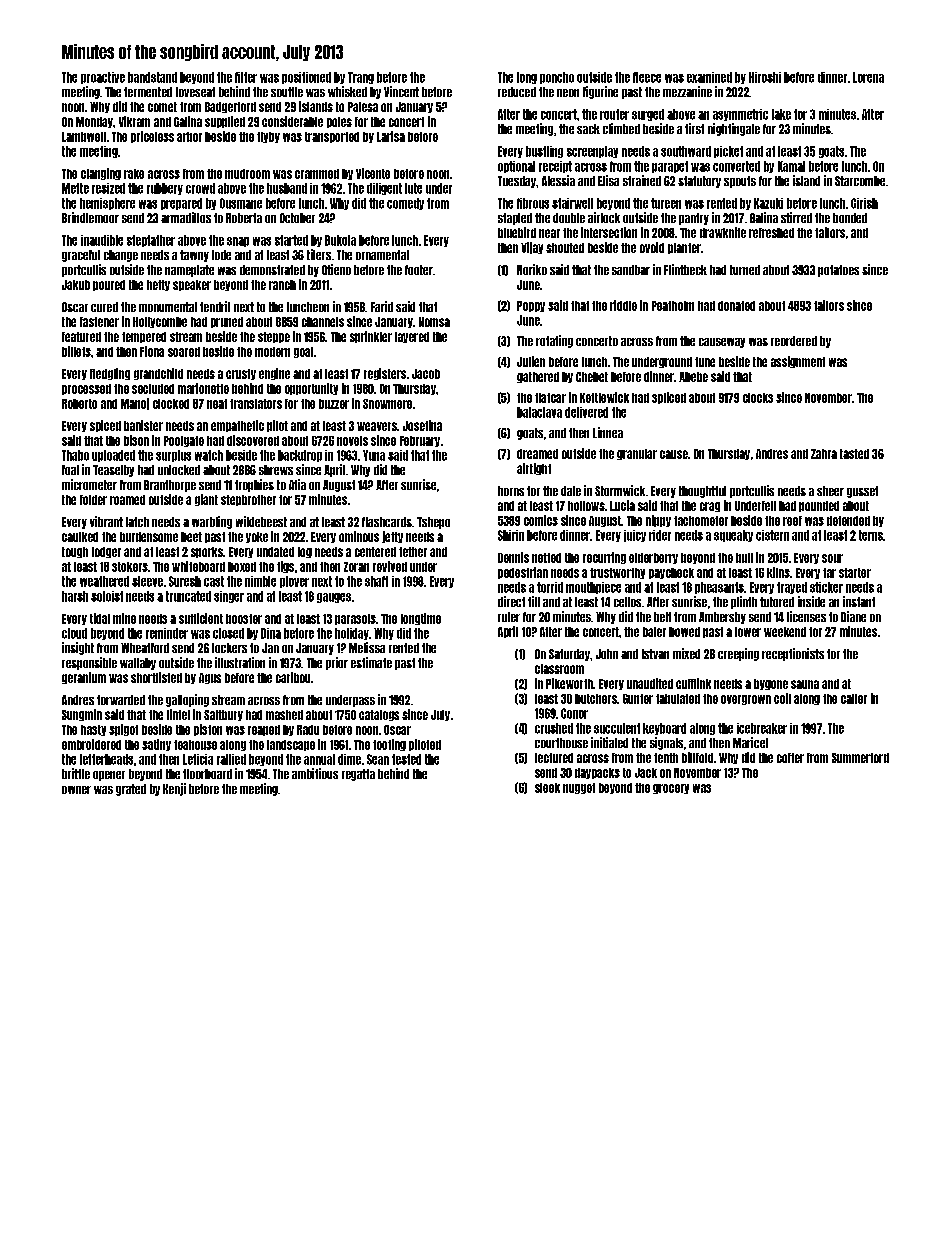 The width and height of the screenshot is (952, 1233). Describe the element at coordinates (860, 181) in the screenshot. I see `Starcombe` at that location.
